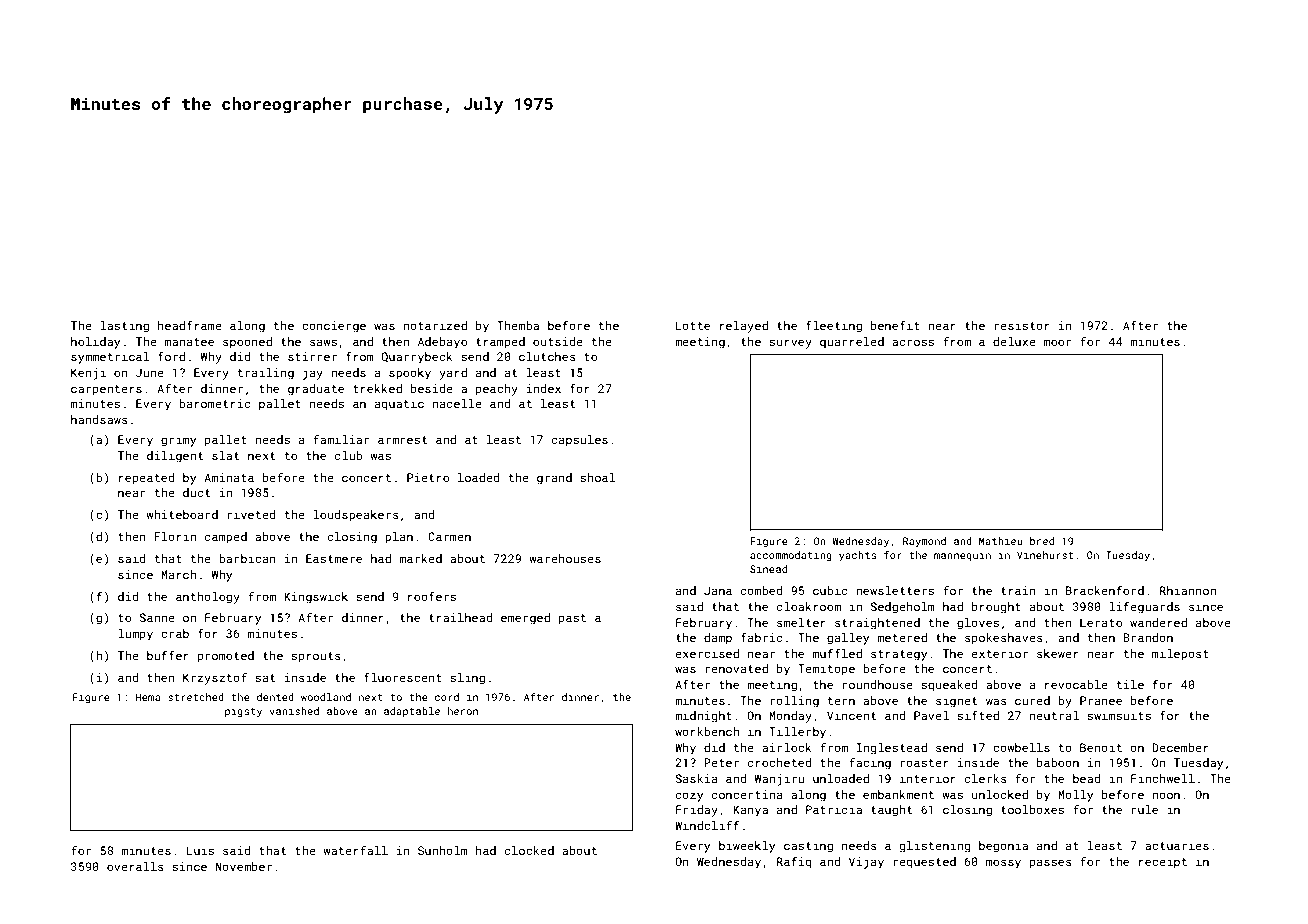 This page has height=924, width=1308. Describe the element at coordinates (852, 343) in the page. I see `quarreled` at that location.
